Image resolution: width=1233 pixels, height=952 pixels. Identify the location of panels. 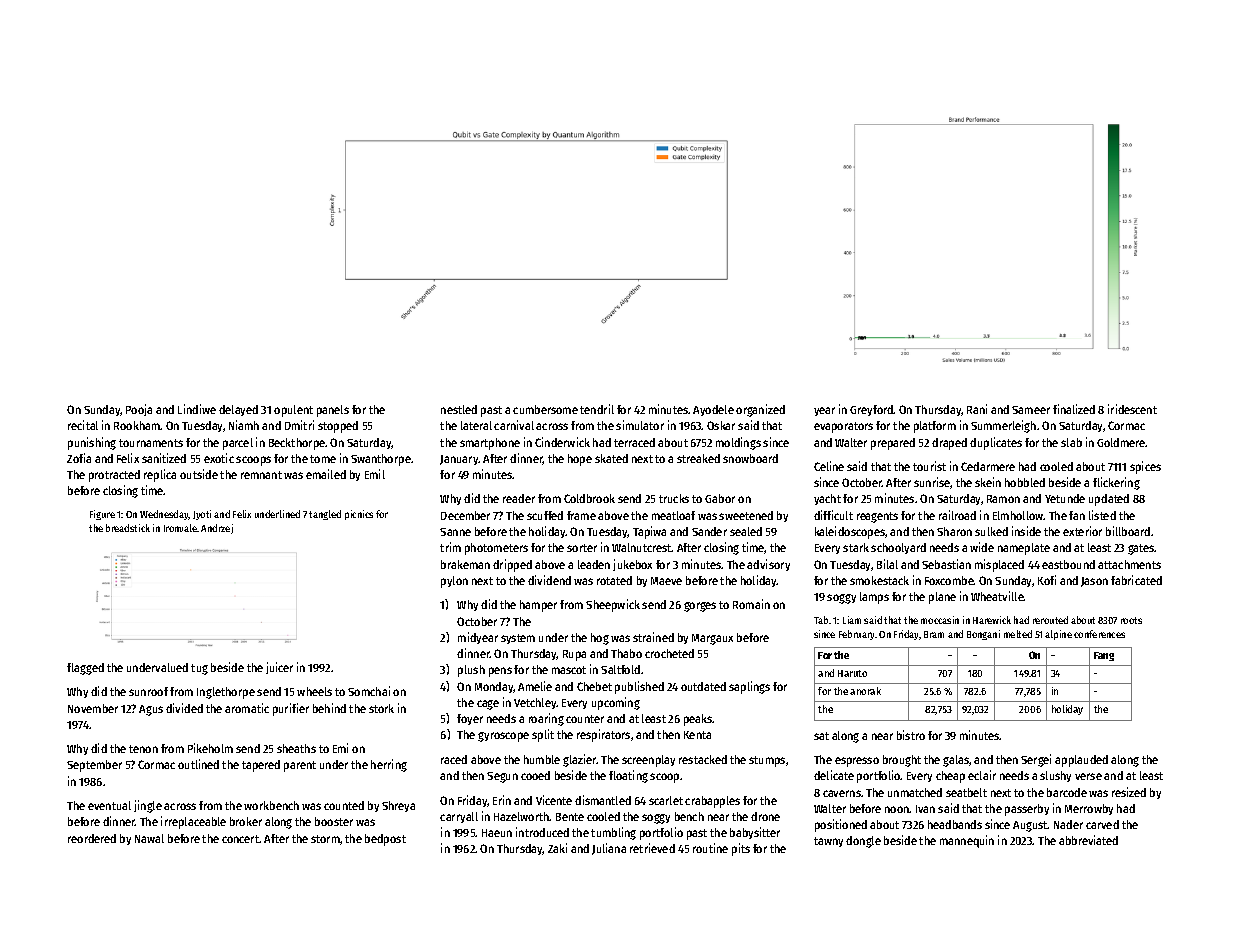
(333, 411).
